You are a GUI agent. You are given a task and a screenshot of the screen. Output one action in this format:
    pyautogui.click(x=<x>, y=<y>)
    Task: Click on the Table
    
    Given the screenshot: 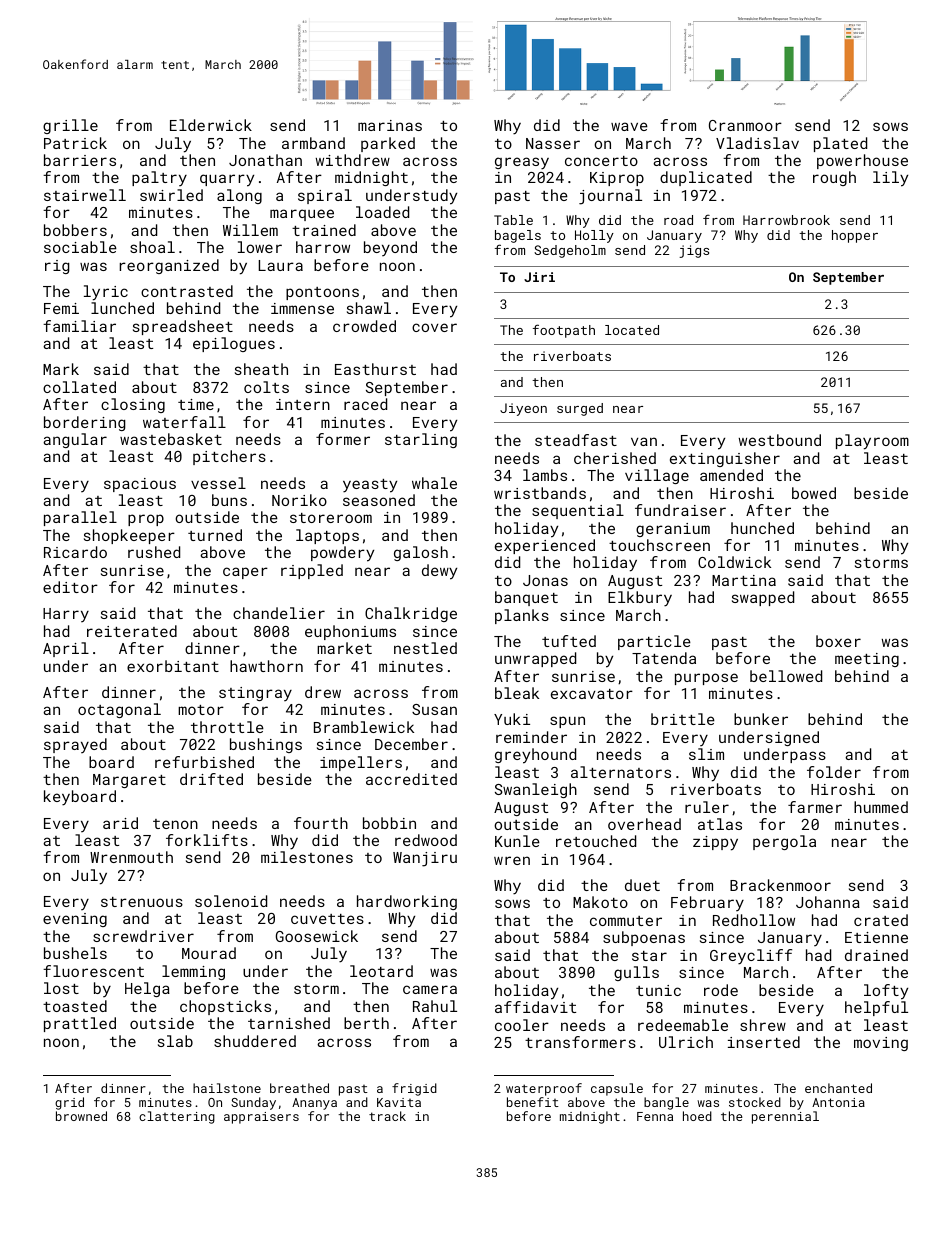 What is the action you would take?
    pyautogui.click(x=513, y=220)
